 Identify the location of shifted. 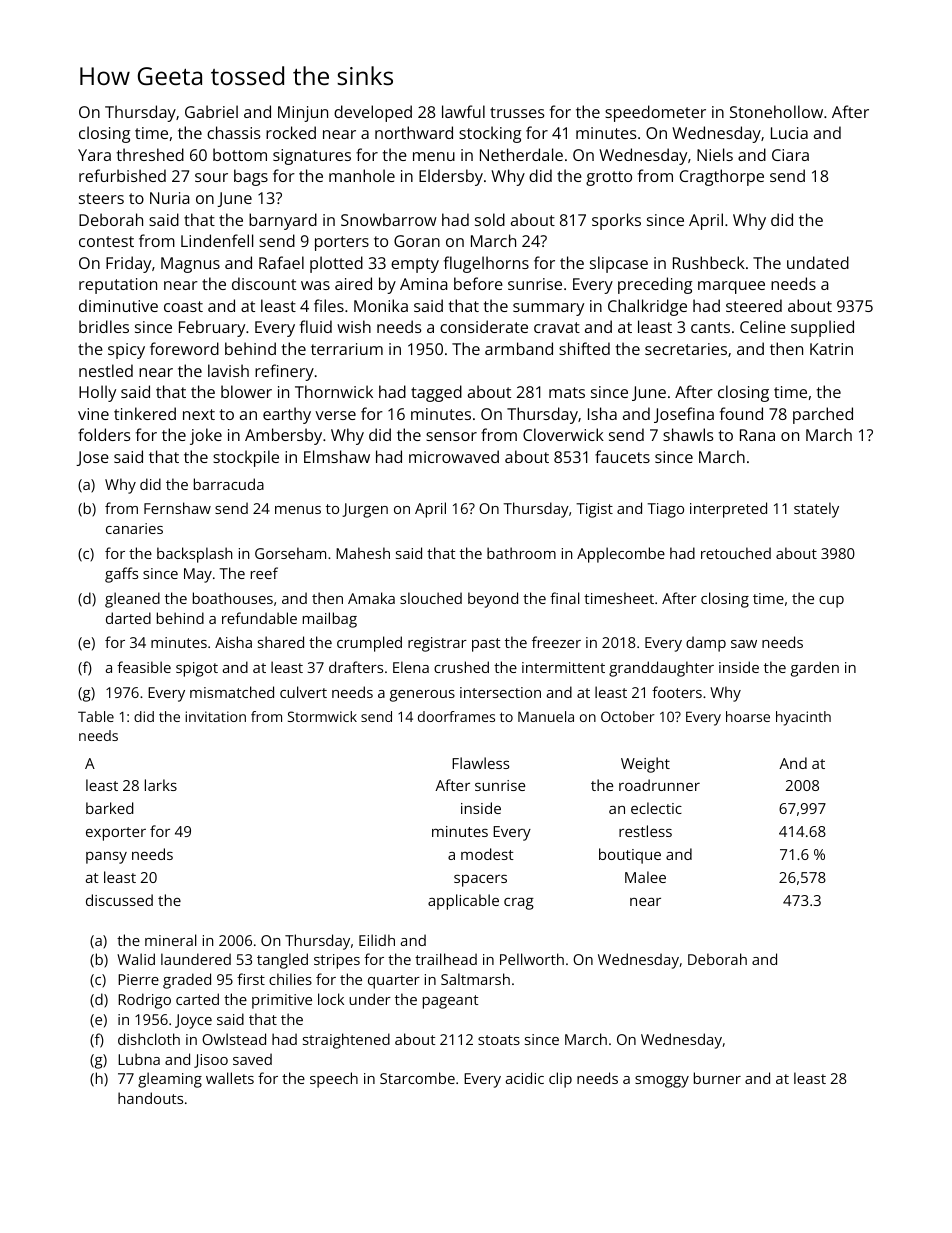
(584, 348).
